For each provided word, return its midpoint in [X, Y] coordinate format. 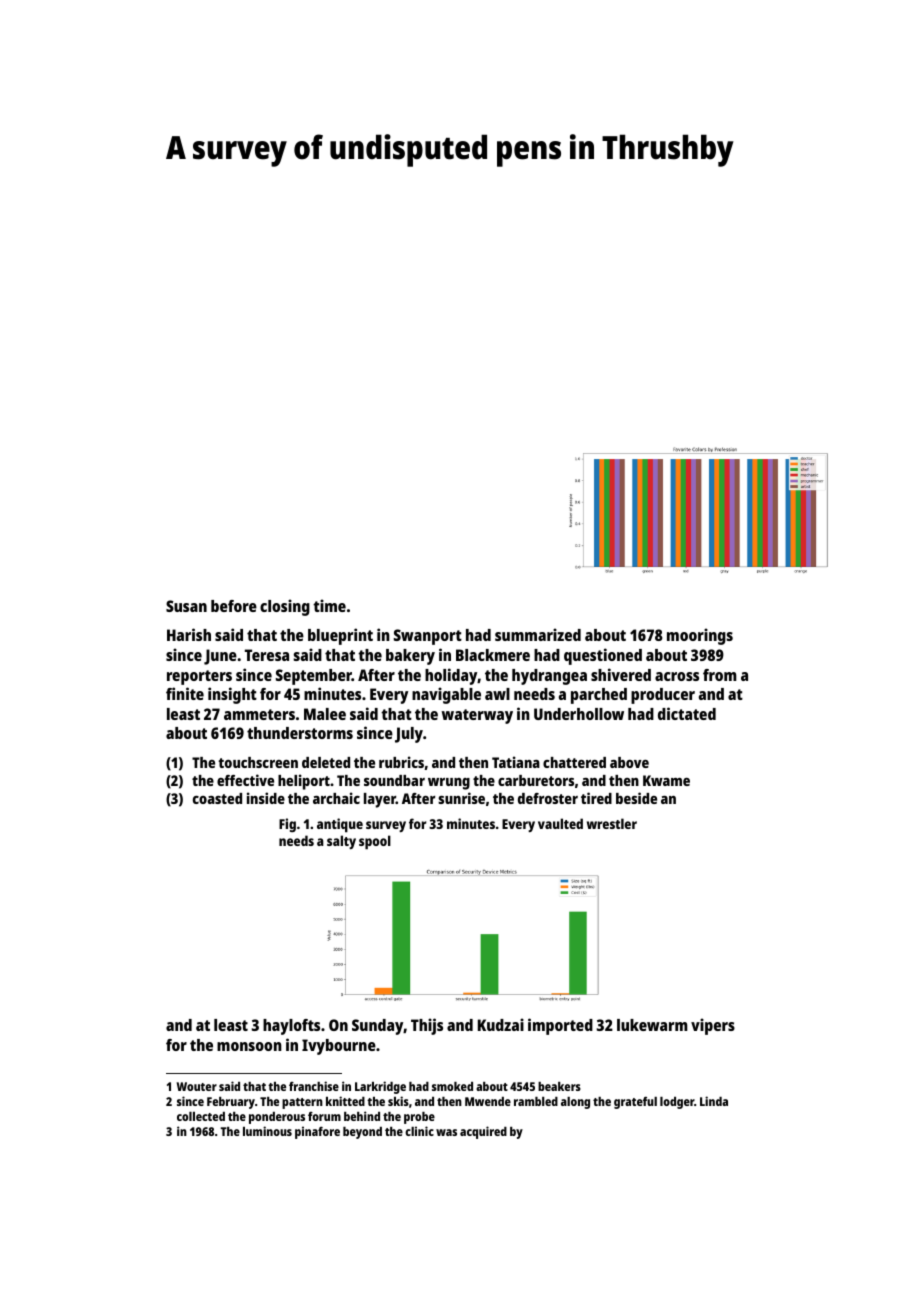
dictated [687, 713]
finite [185, 693]
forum [324, 1116]
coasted [217, 798]
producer [663, 696]
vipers [713, 1026]
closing [285, 607]
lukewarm [652, 1025]
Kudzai [501, 1024]
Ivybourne [339, 1047]
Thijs [427, 1026]
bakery [410, 657]
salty [341, 842]
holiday [451, 676]
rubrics [401, 762]
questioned [603, 656]
